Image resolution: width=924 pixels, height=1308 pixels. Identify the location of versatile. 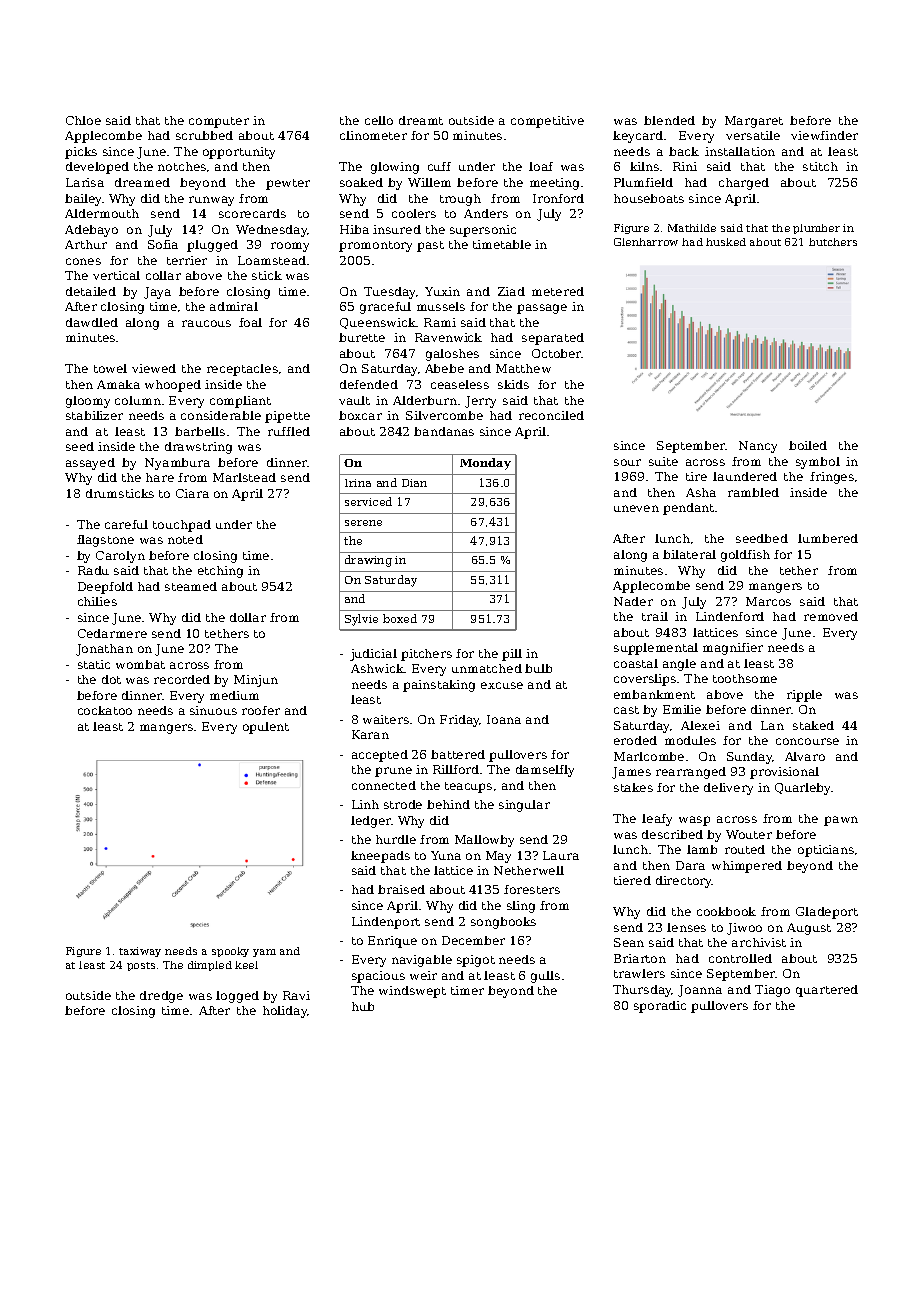
(753, 135).
